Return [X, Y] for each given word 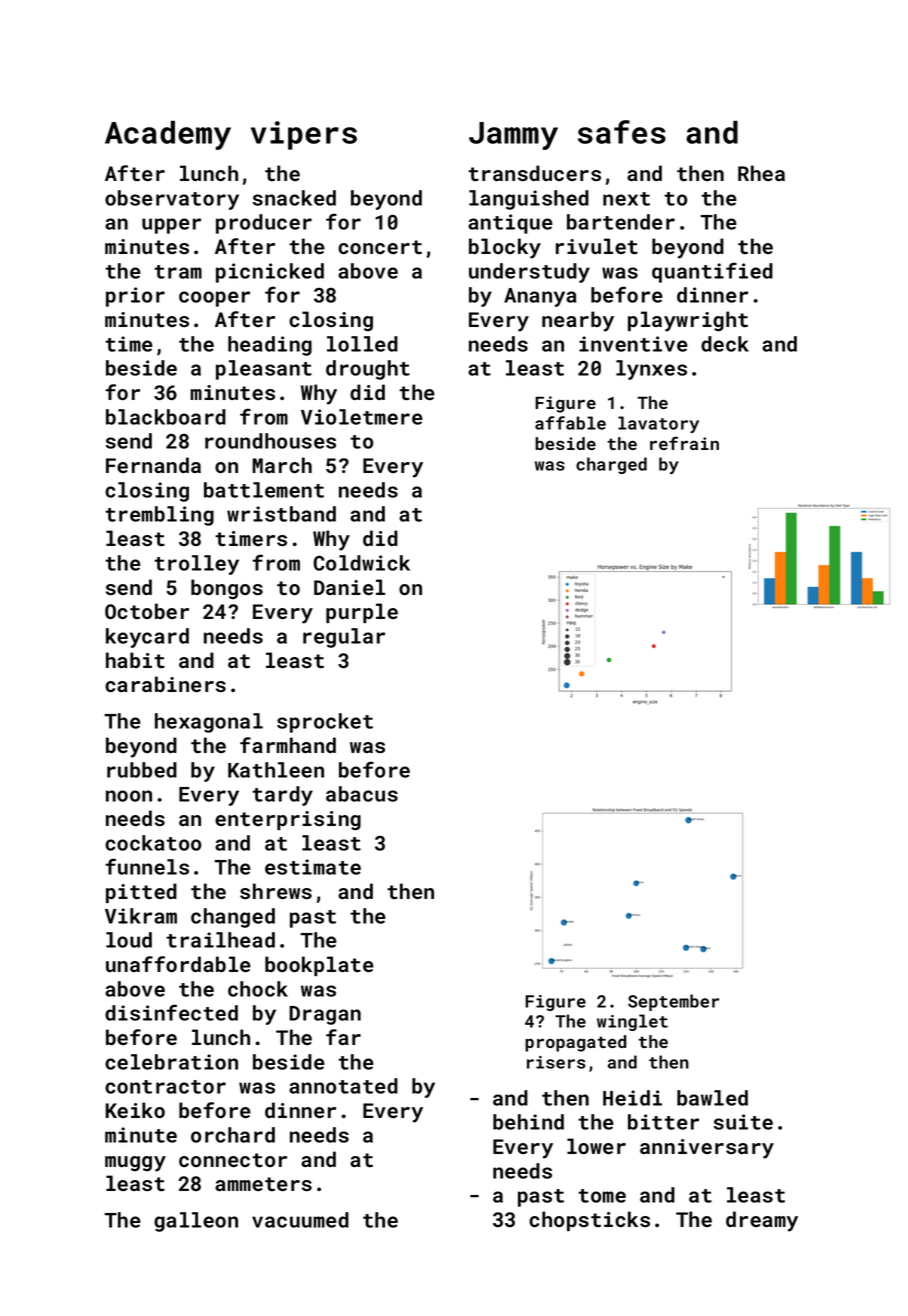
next [626, 199]
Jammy [513, 136]
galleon [196, 1222]
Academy [168, 135]
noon [129, 796]
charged [611, 465]
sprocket [325, 723]
